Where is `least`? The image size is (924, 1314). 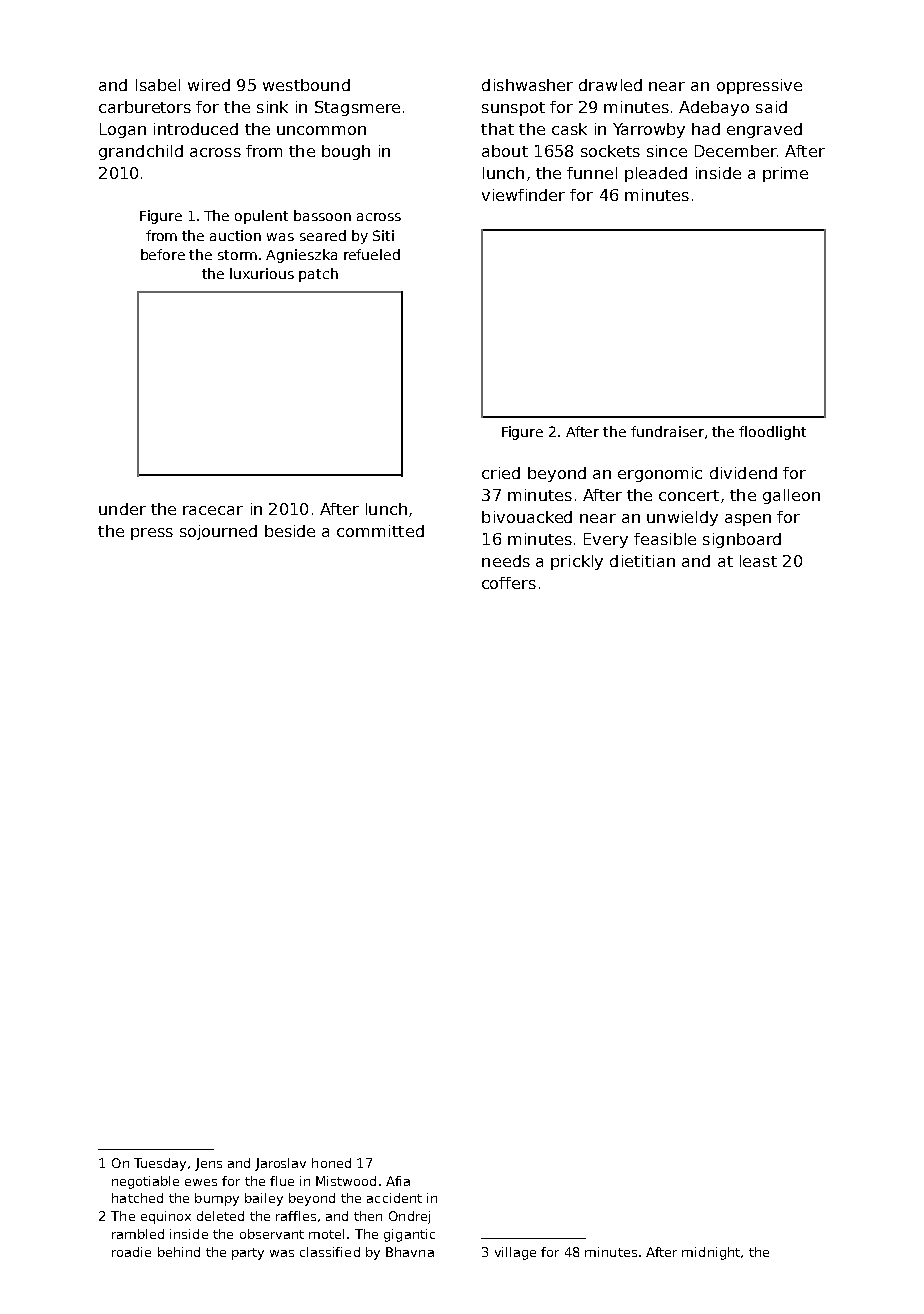 least is located at coordinates (758, 561).
